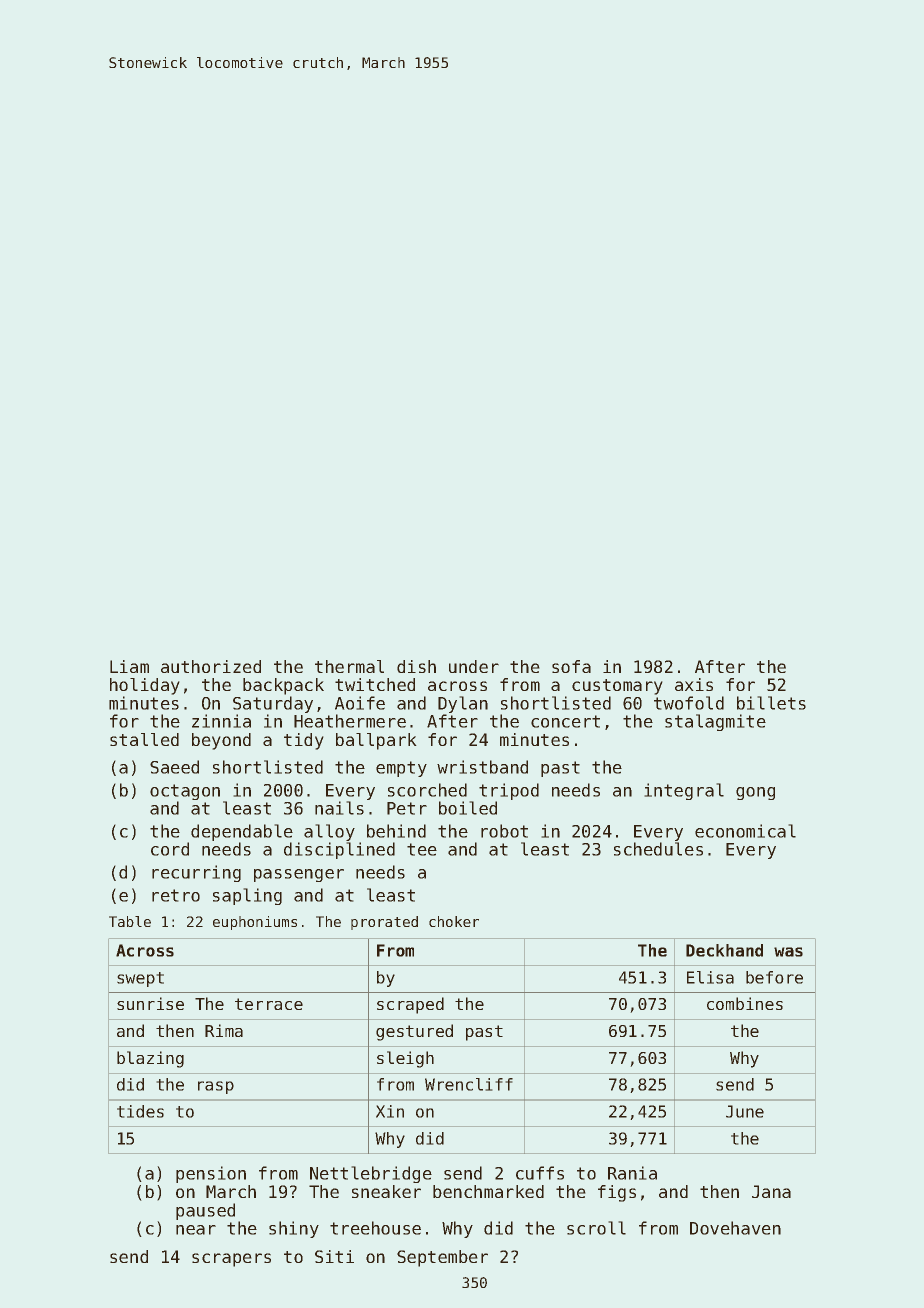 The image size is (924, 1308). I want to click on June, so click(745, 1111).
